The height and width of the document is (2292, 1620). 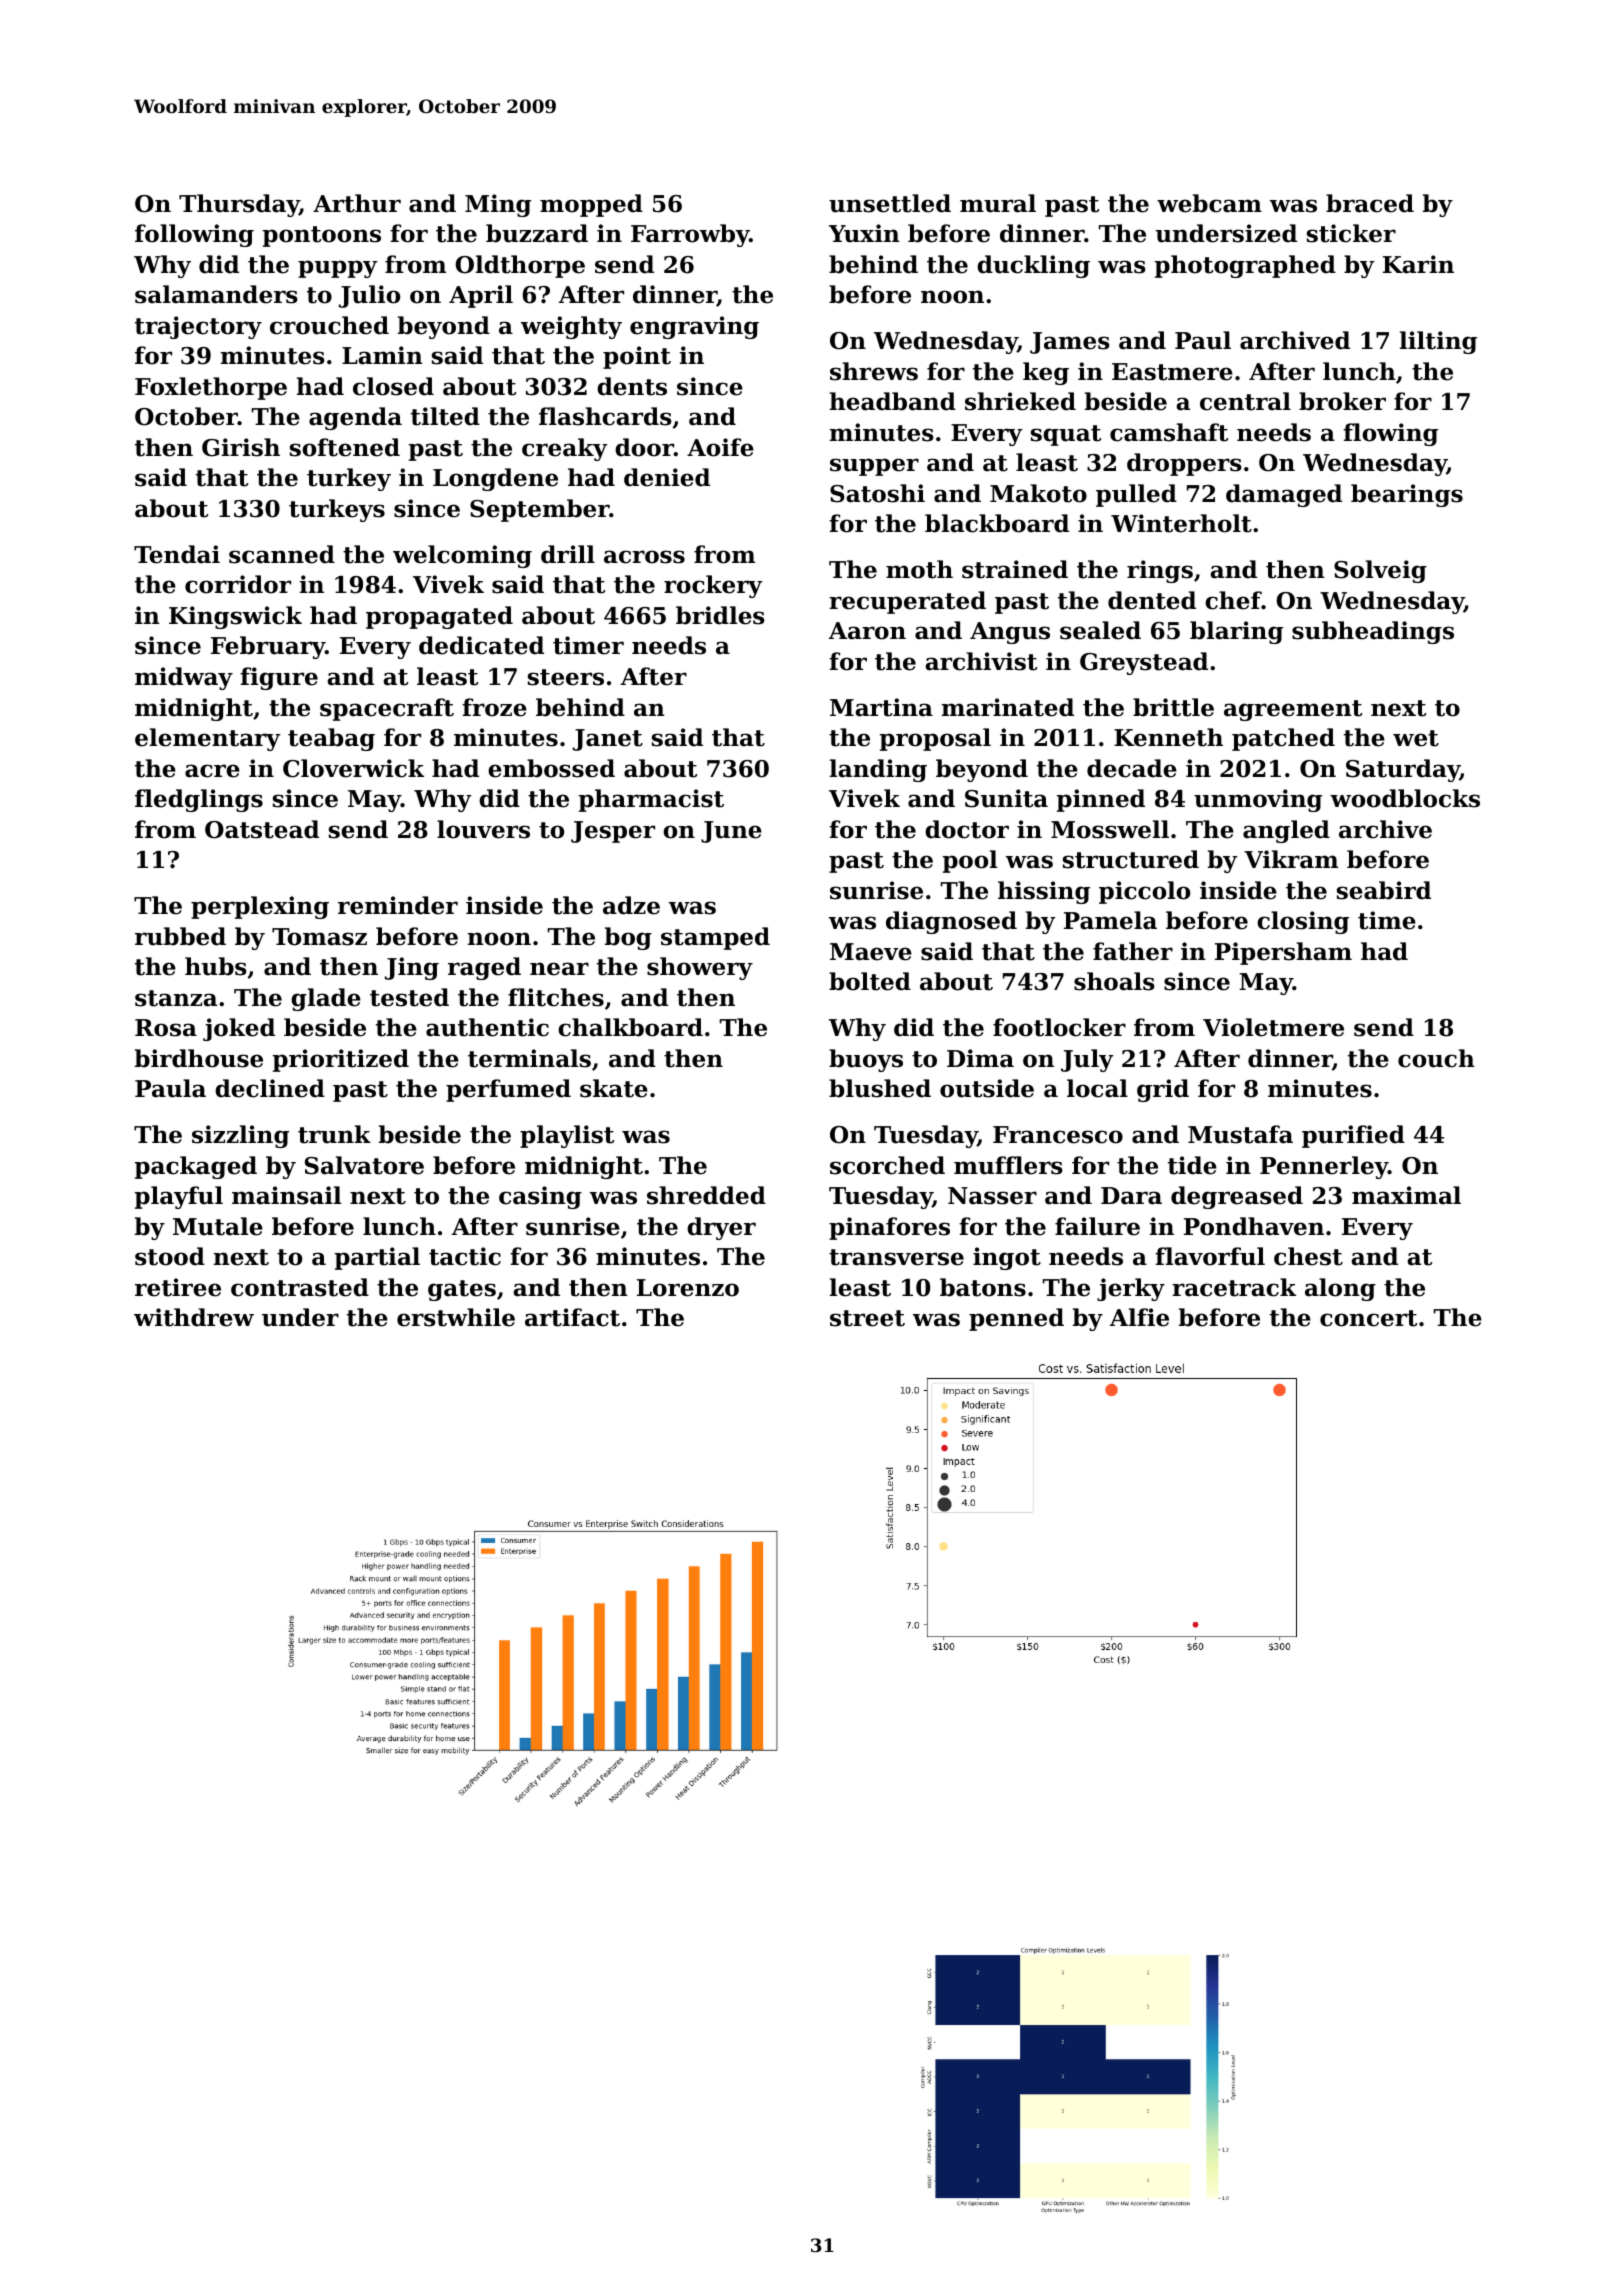 What do you see at coordinates (282, 554) in the document?
I see `scanned` at bounding box center [282, 554].
